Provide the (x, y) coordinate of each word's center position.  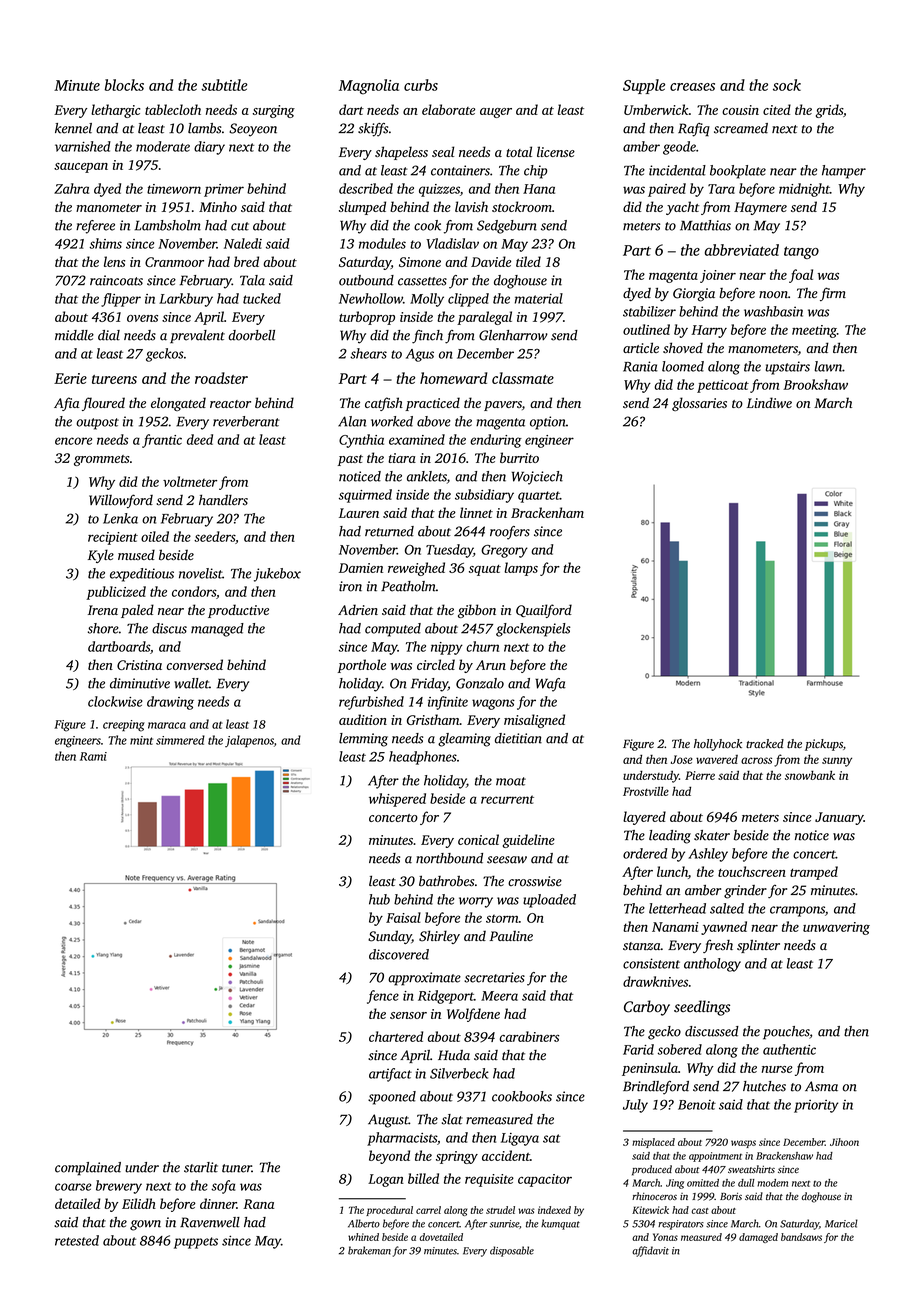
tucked (262, 298)
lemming (363, 740)
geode (679, 148)
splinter (758, 946)
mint (141, 740)
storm (502, 919)
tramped (814, 873)
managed (217, 630)
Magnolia (369, 87)
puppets (196, 1243)
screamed (741, 128)
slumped (362, 208)
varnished (83, 146)
